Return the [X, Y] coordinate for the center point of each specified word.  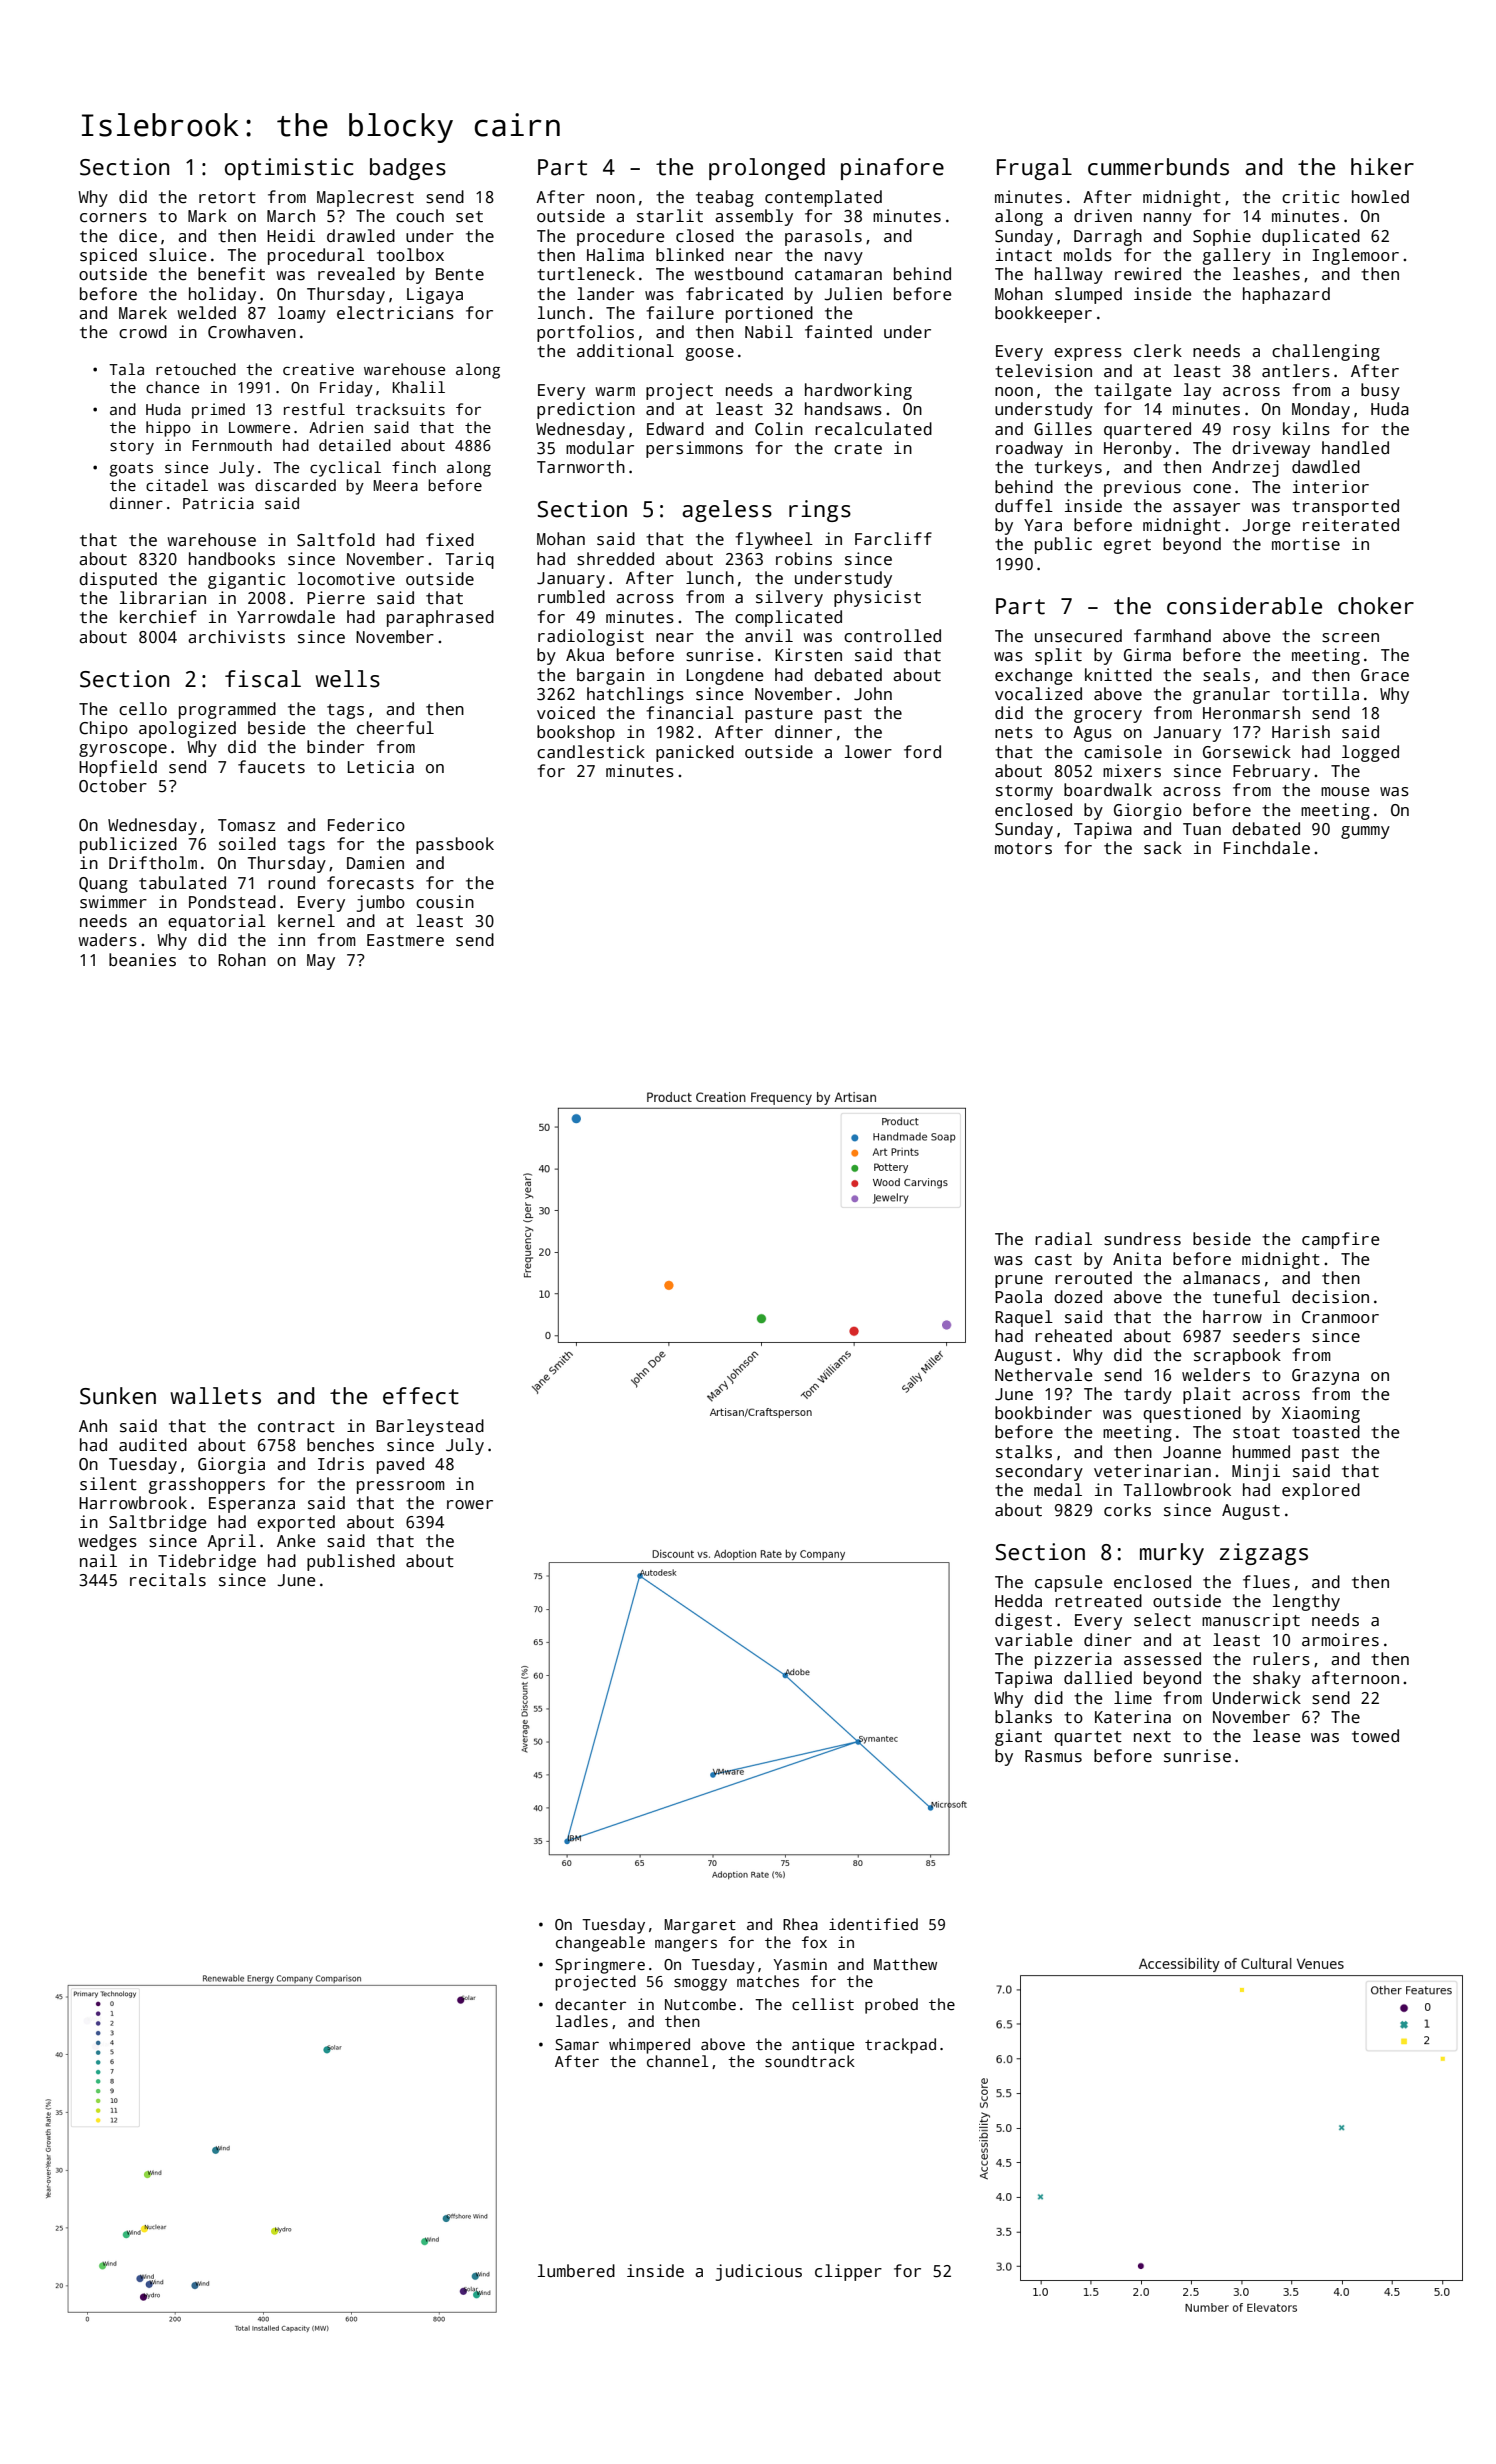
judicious [759, 2272]
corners [113, 218]
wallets [216, 1396]
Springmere [600, 1966]
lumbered [576, 2271]
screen [1350, 638]
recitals [168, 1580]
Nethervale [1043, 1375]
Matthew [905, 1964]
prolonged [767, 169]
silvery [789, 598]
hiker [1382, 167]
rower [470, 1505]
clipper [848, 2272]
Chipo [103, 729]
